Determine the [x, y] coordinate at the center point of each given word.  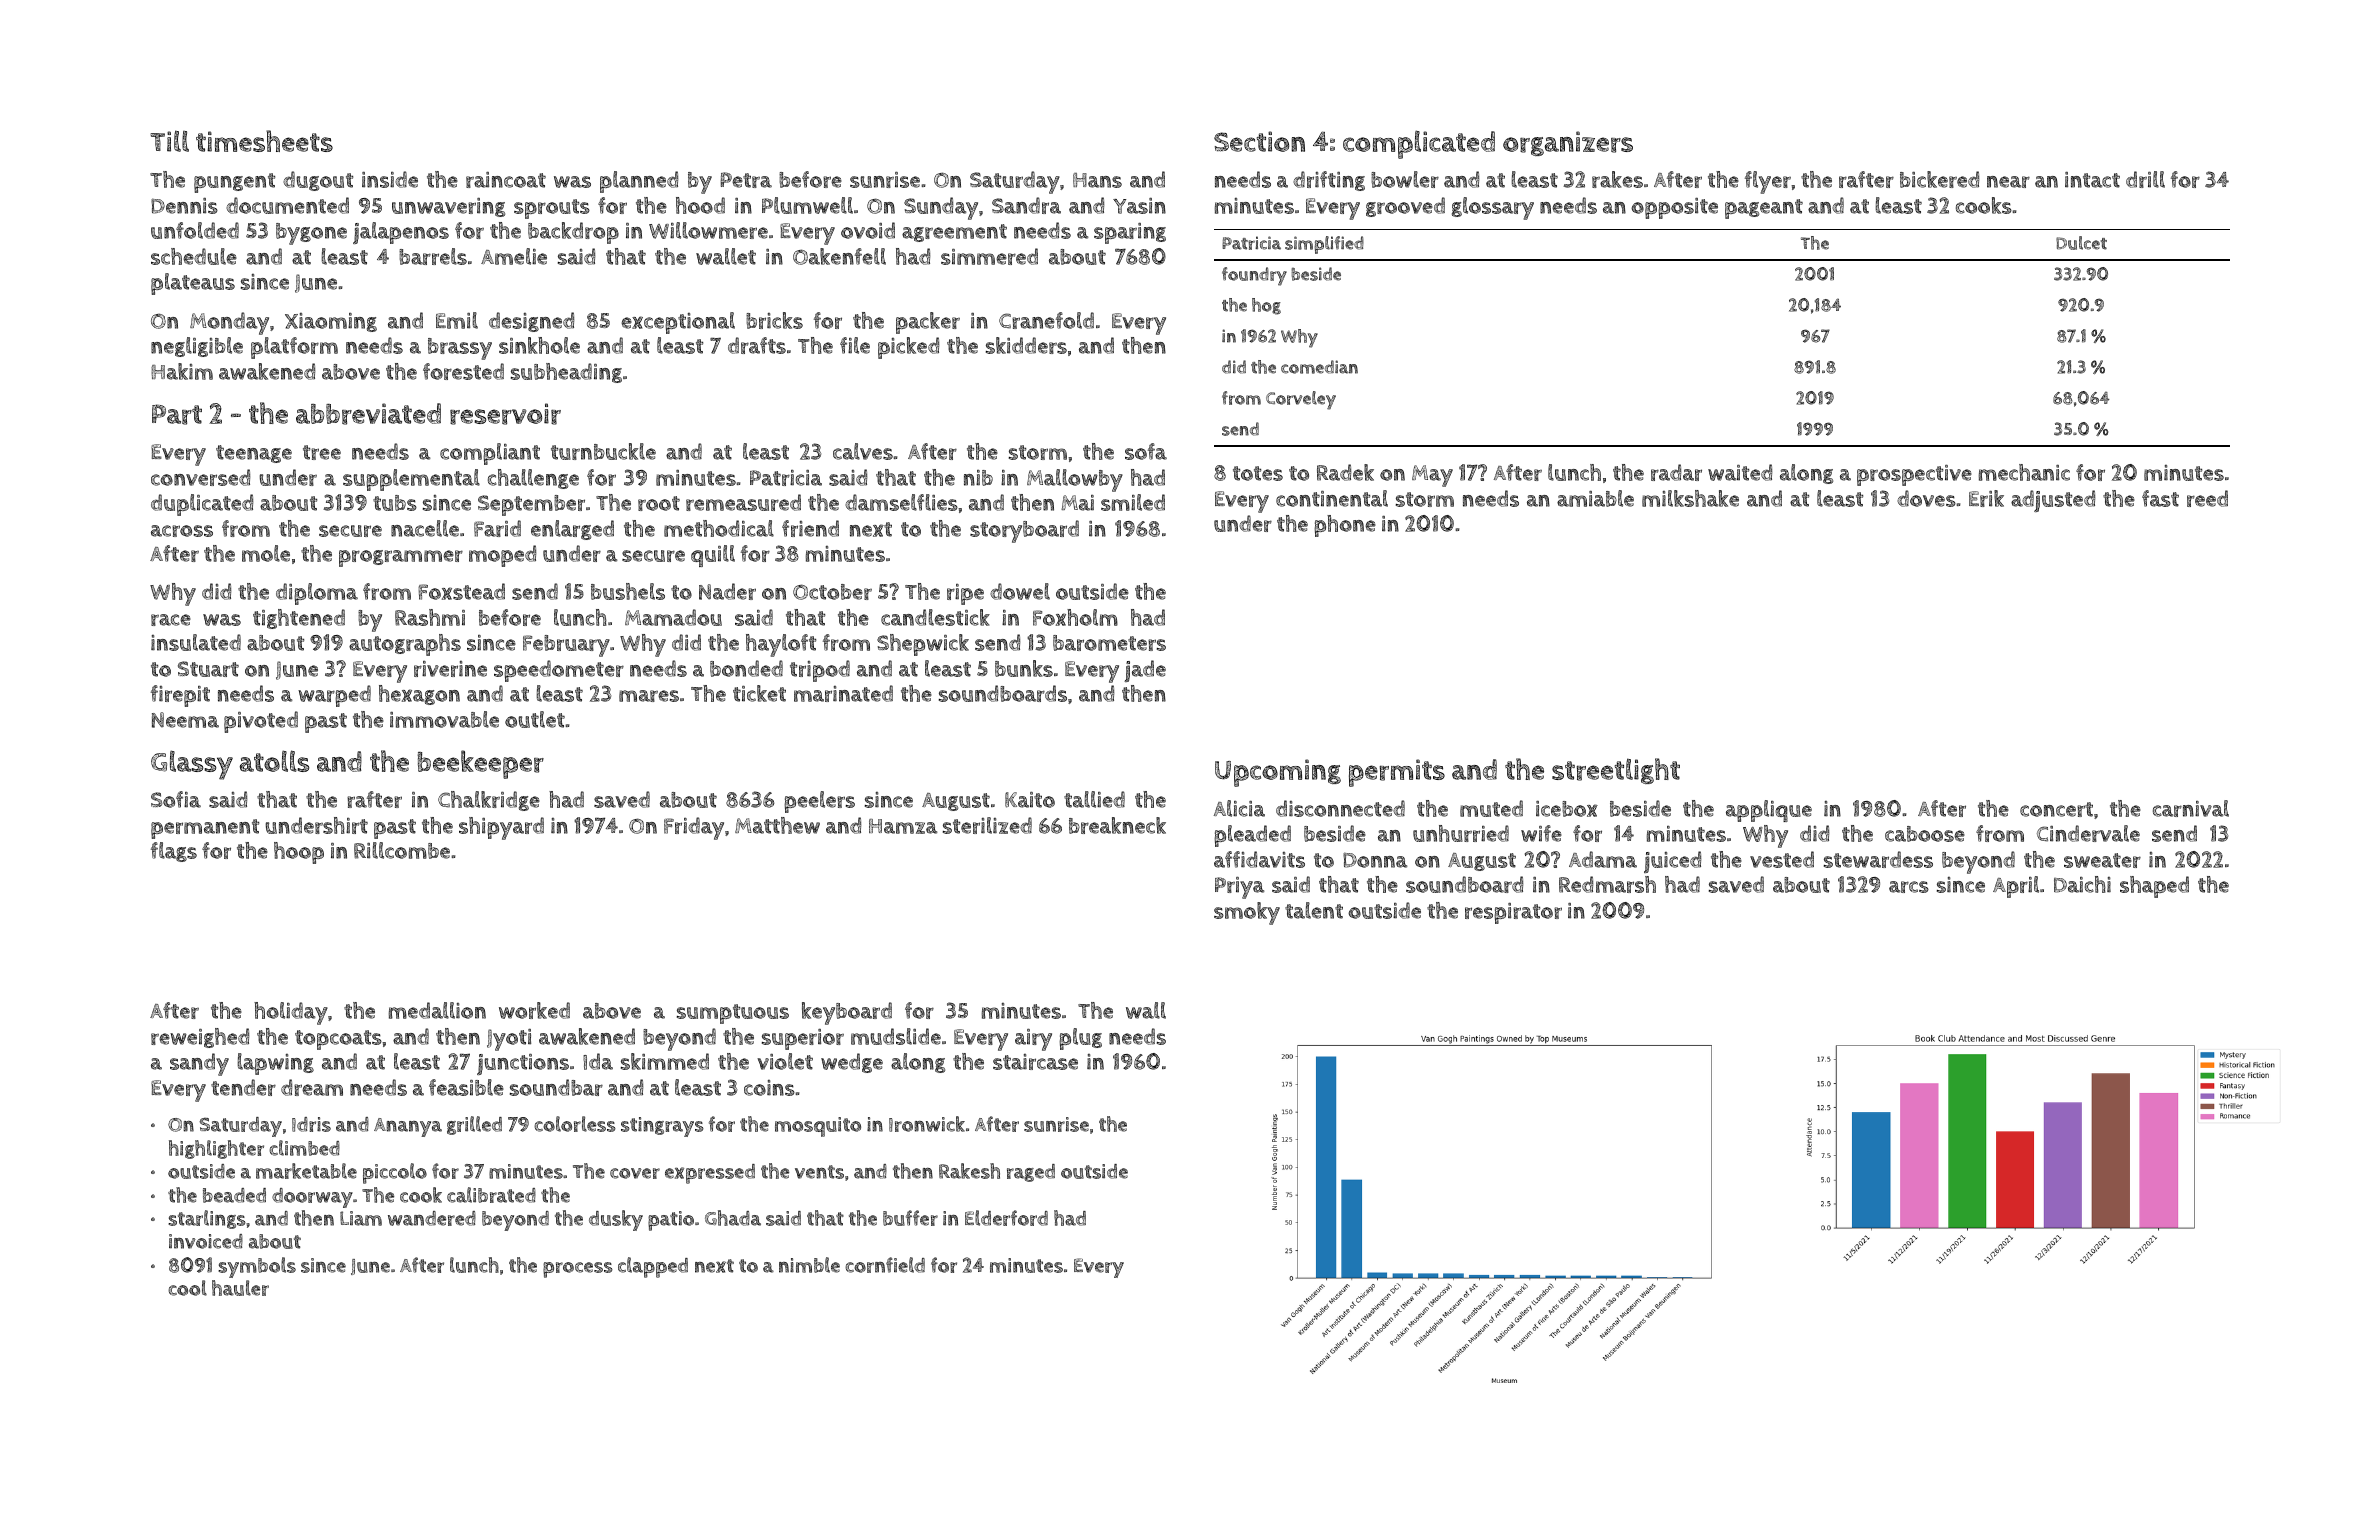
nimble [809, 1265]
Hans [1097, 180]
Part [177, 414]
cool [187, 1288]
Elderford [1006, 1218]
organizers [1568, 143]
